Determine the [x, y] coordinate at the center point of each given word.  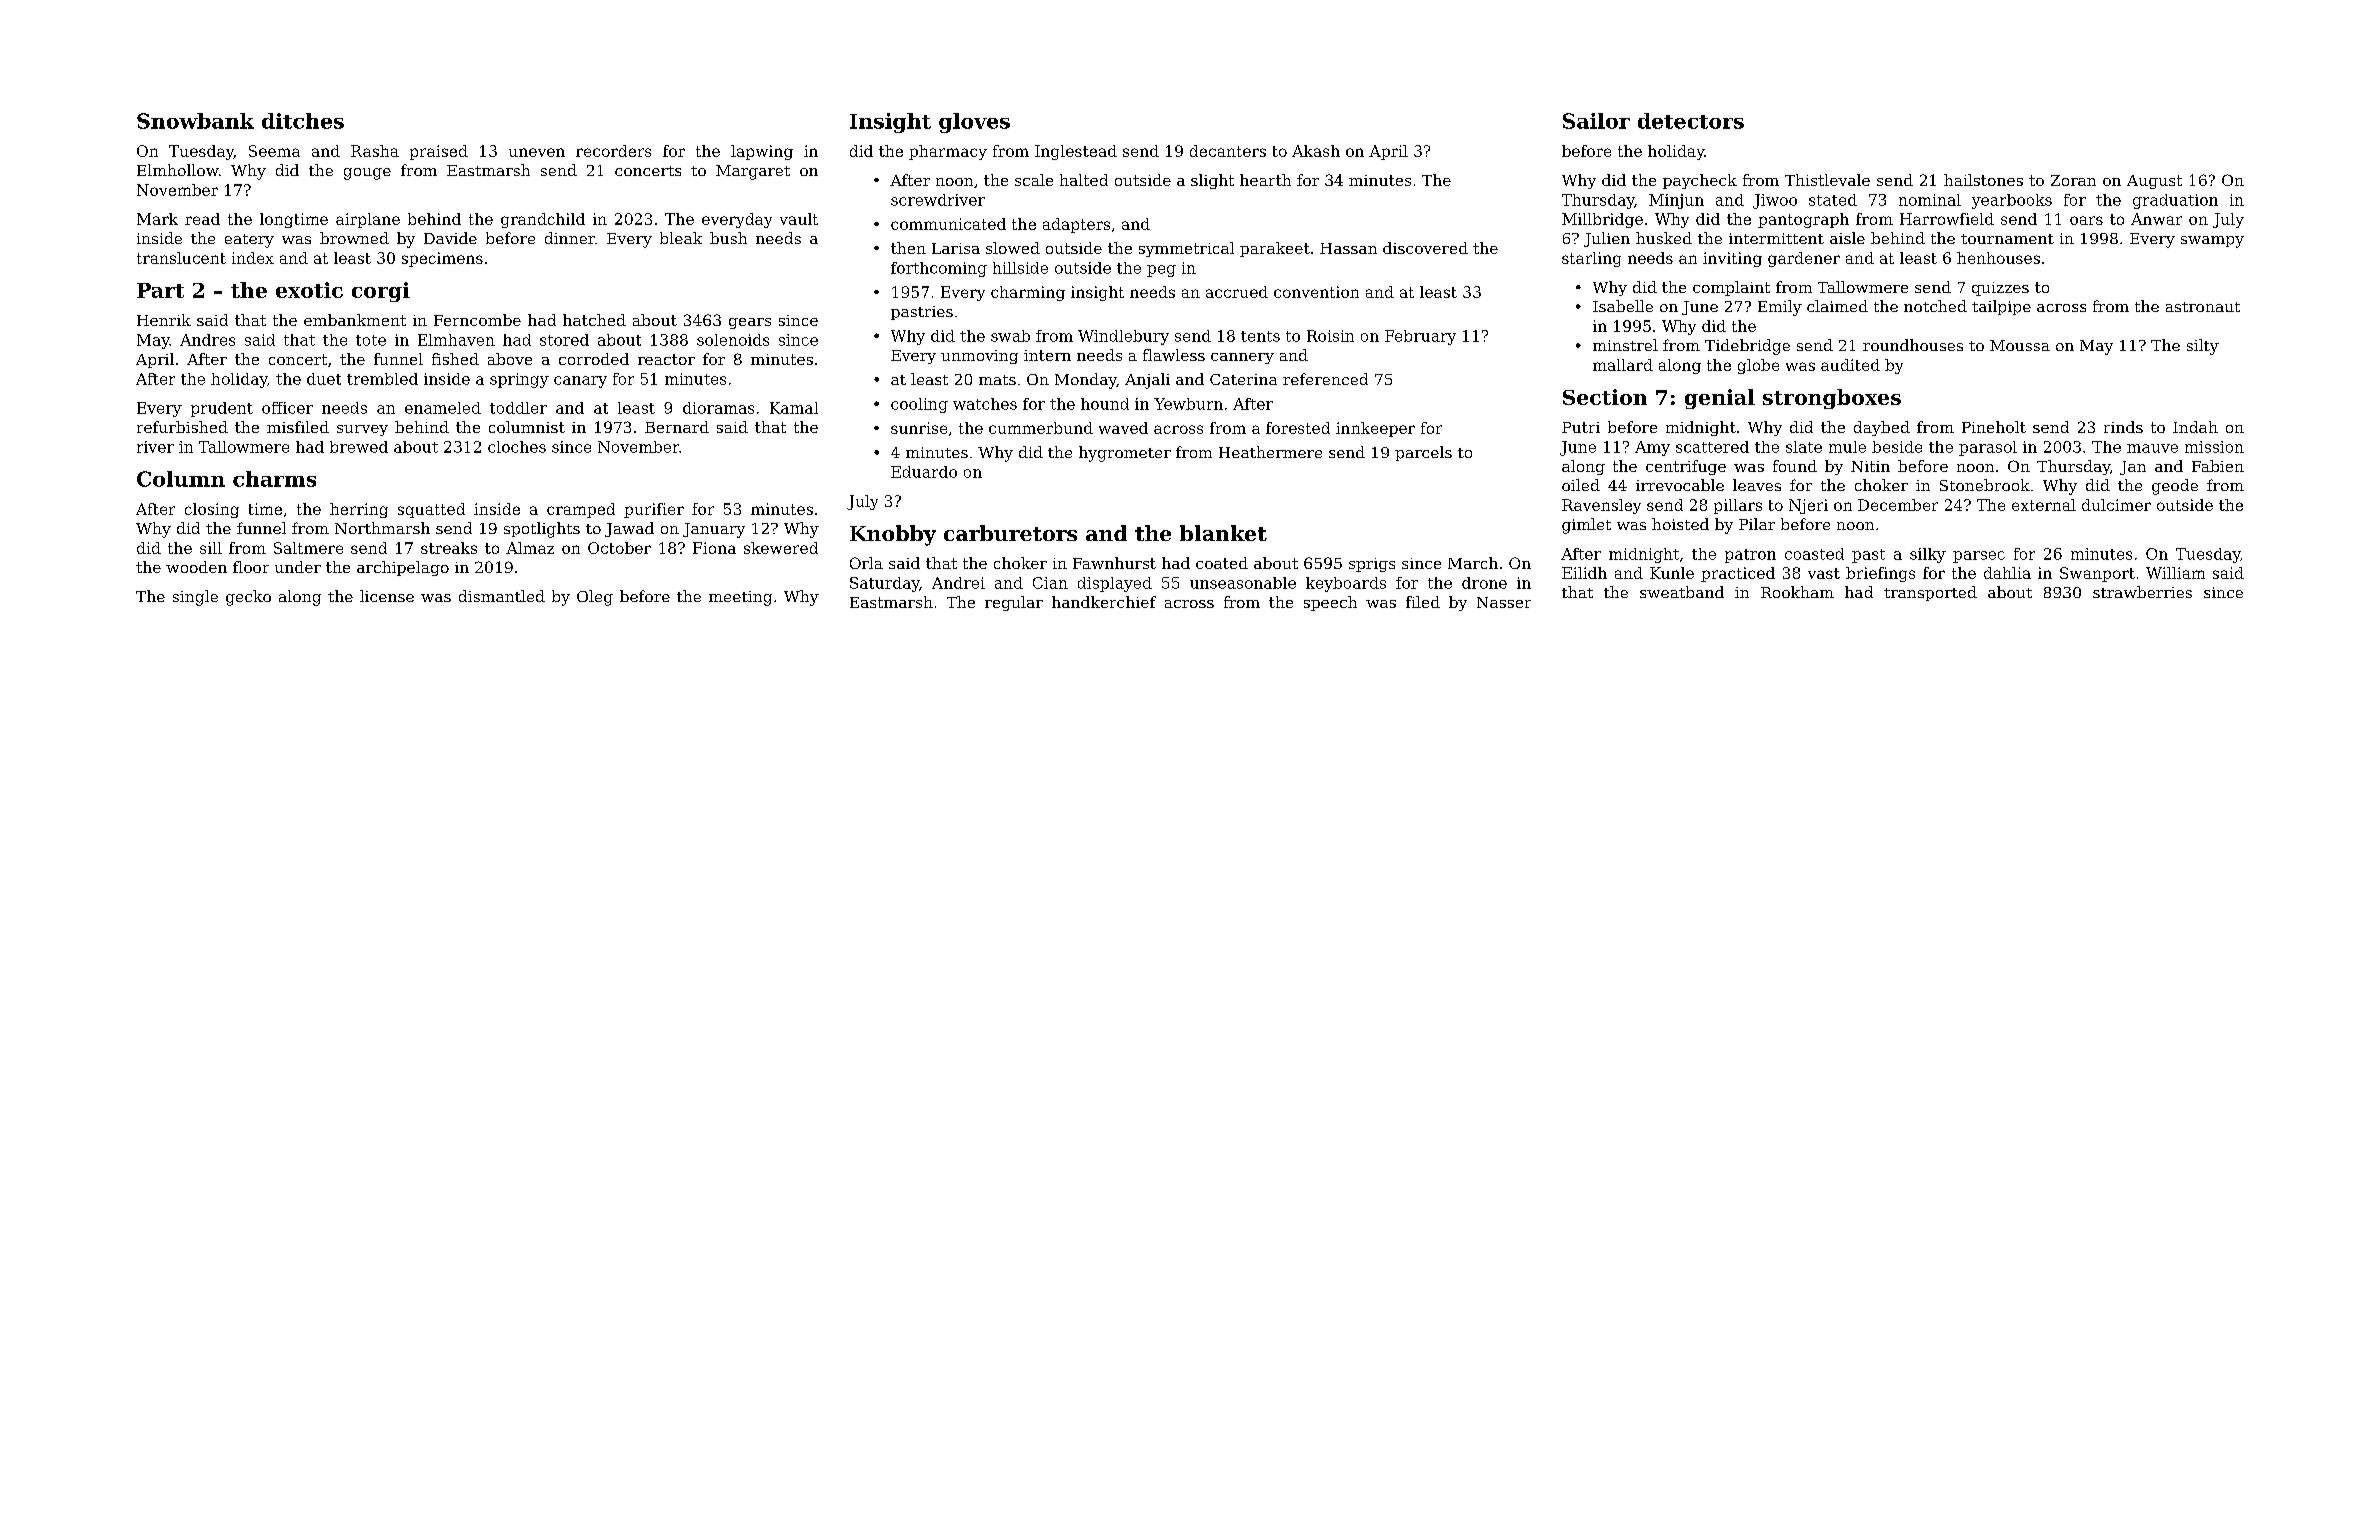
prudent [222, 409]
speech [1330, 603]
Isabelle [1623, 306]
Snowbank [195, 121]
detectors [1691, 121]
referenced [1325, 379]
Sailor [1596, 121]
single [195, 598]
